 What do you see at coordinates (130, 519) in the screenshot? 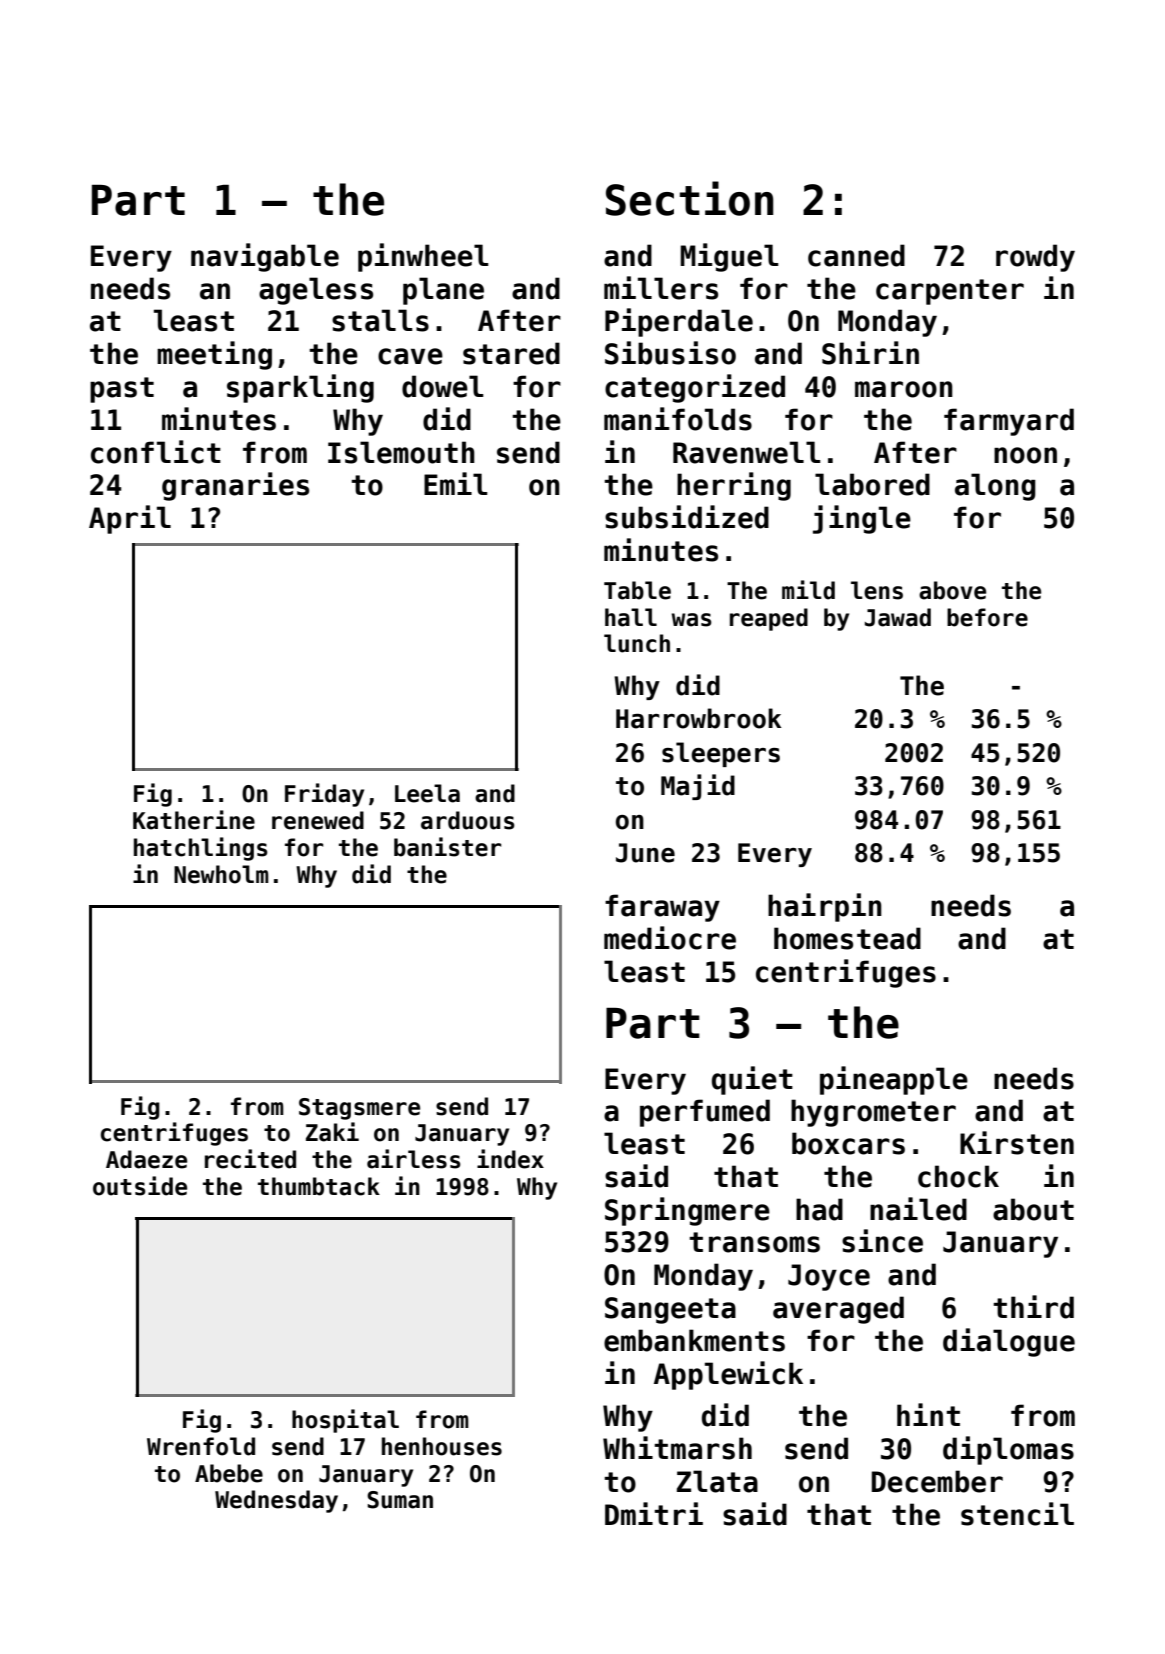
I see `April` at bounding box center [130, 519].
